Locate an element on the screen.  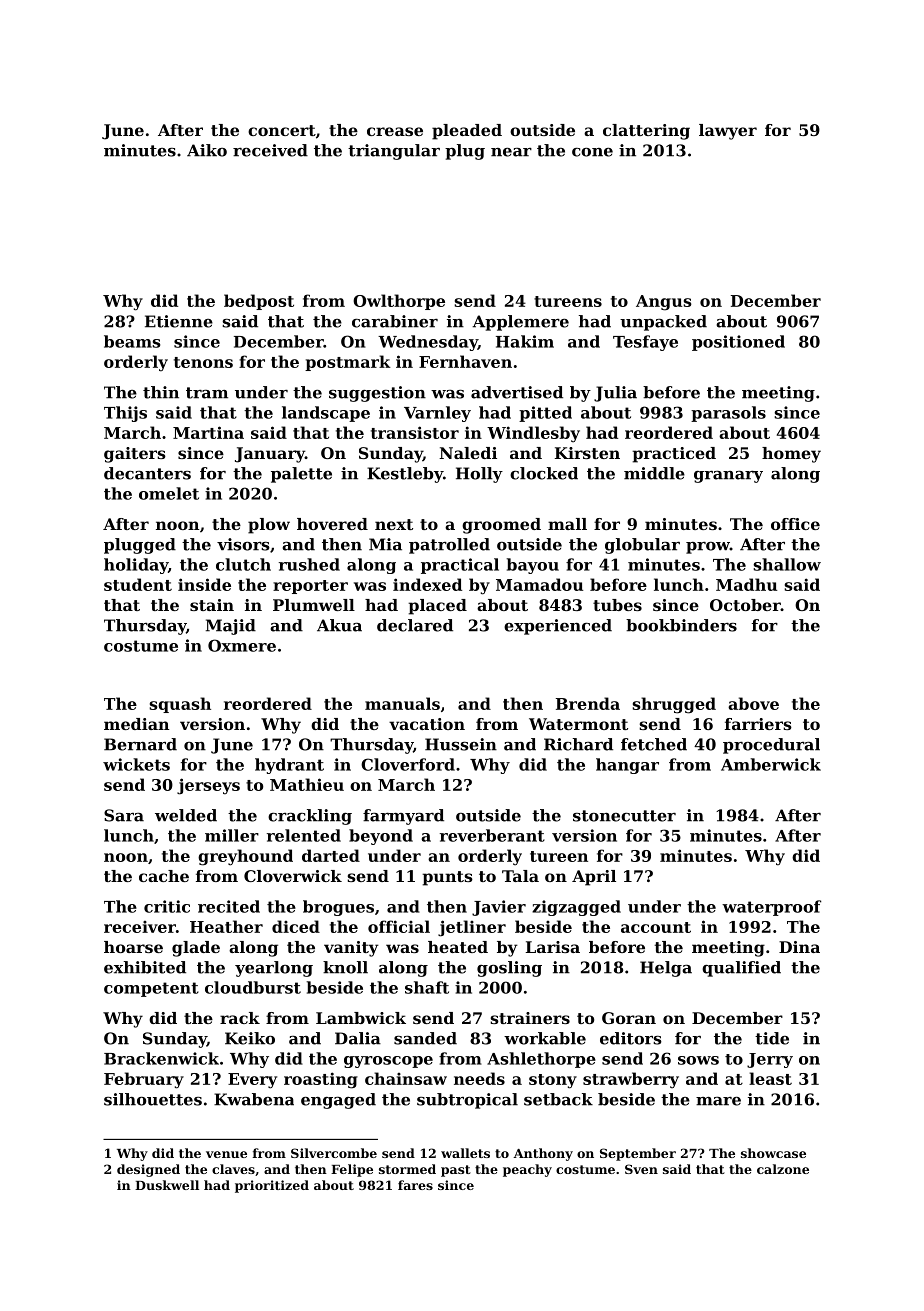
Dina is located at coordinates (799, 947).
